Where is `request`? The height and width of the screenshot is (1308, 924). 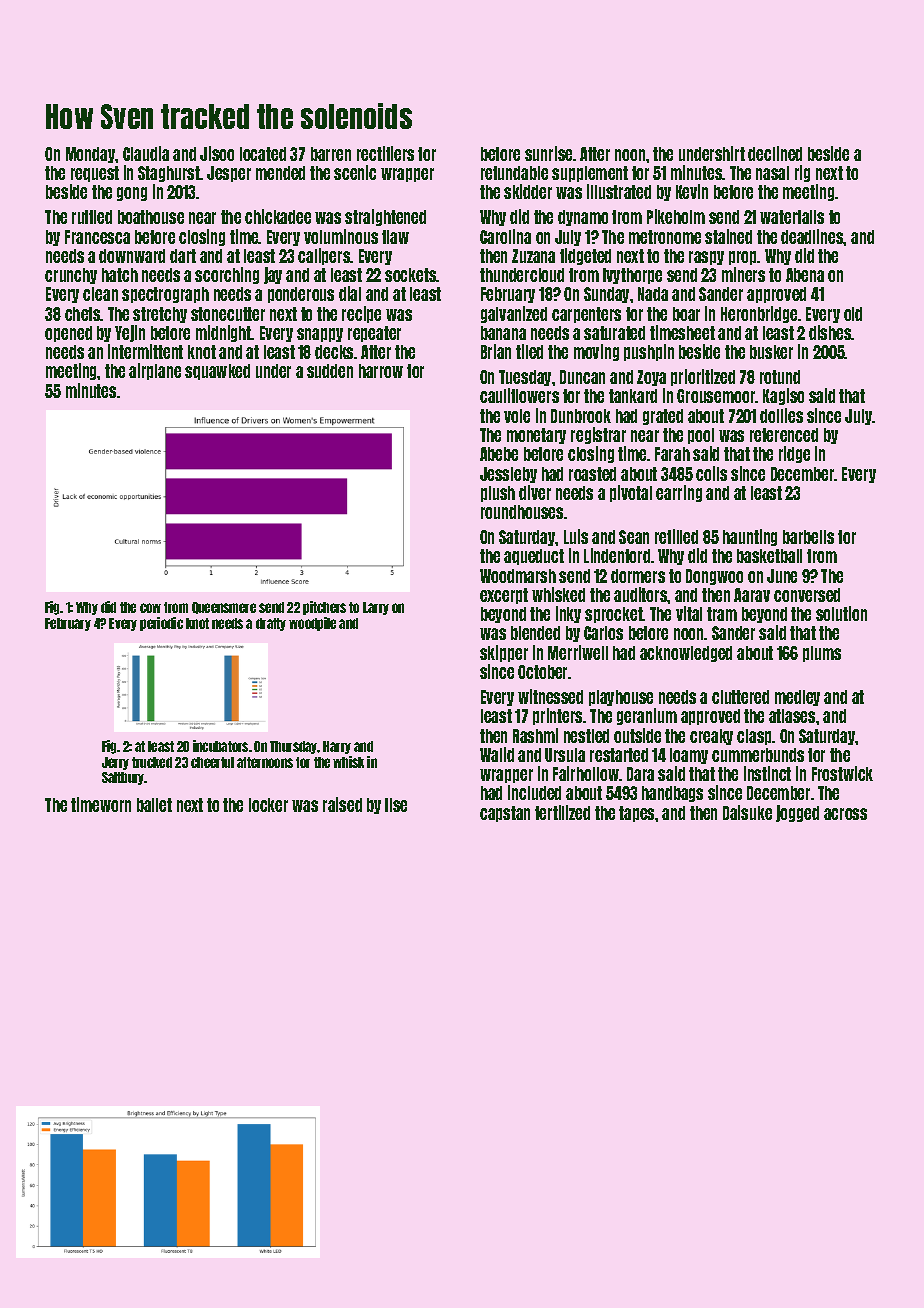 request is located at coordinates (95, 174).
